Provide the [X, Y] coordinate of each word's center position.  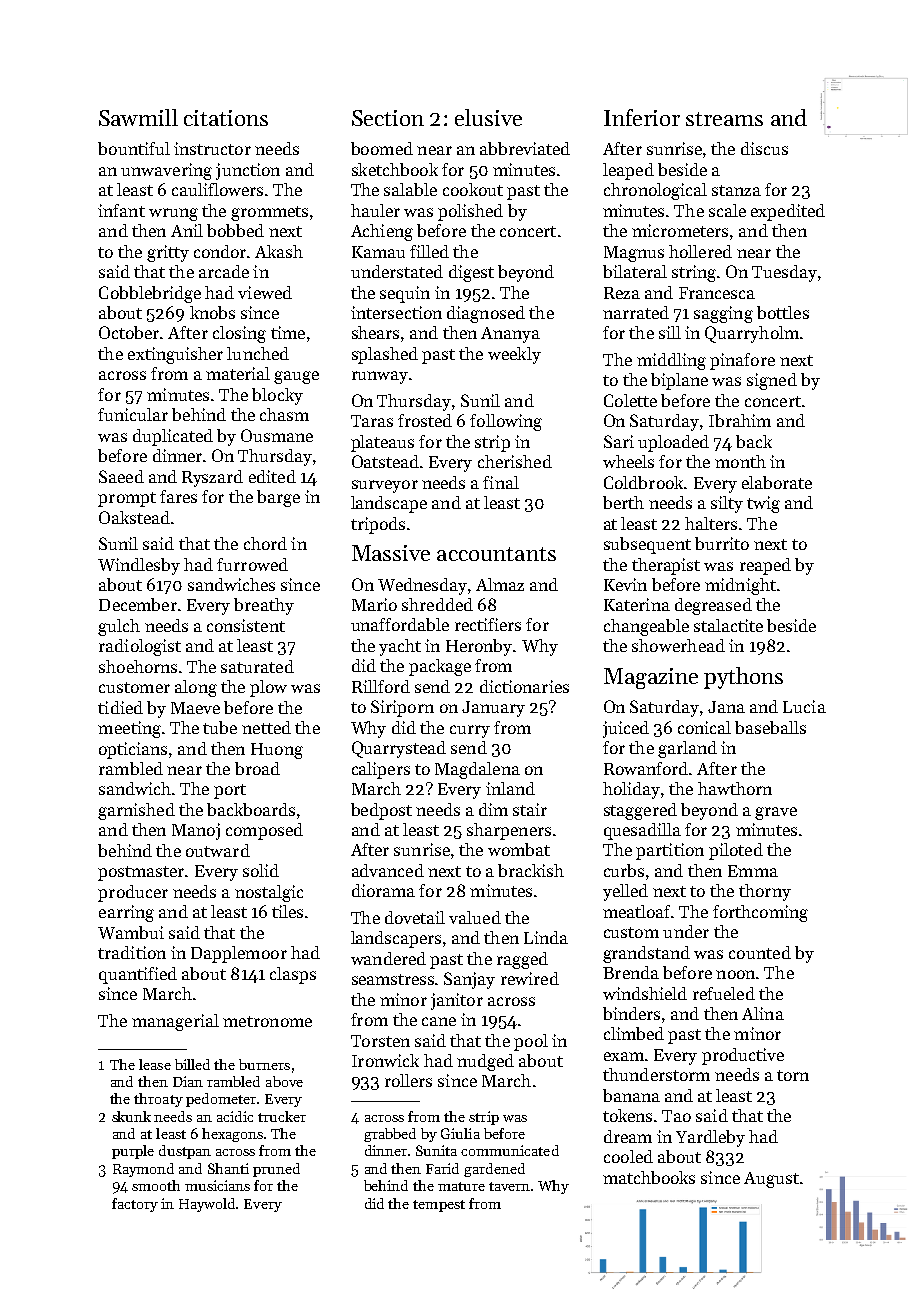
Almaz [500, 584]
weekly [514, 355]
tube [220, 727]
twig [763, 504]
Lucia [804, 706]
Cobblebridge [150, 294]
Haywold [207, 1205]
